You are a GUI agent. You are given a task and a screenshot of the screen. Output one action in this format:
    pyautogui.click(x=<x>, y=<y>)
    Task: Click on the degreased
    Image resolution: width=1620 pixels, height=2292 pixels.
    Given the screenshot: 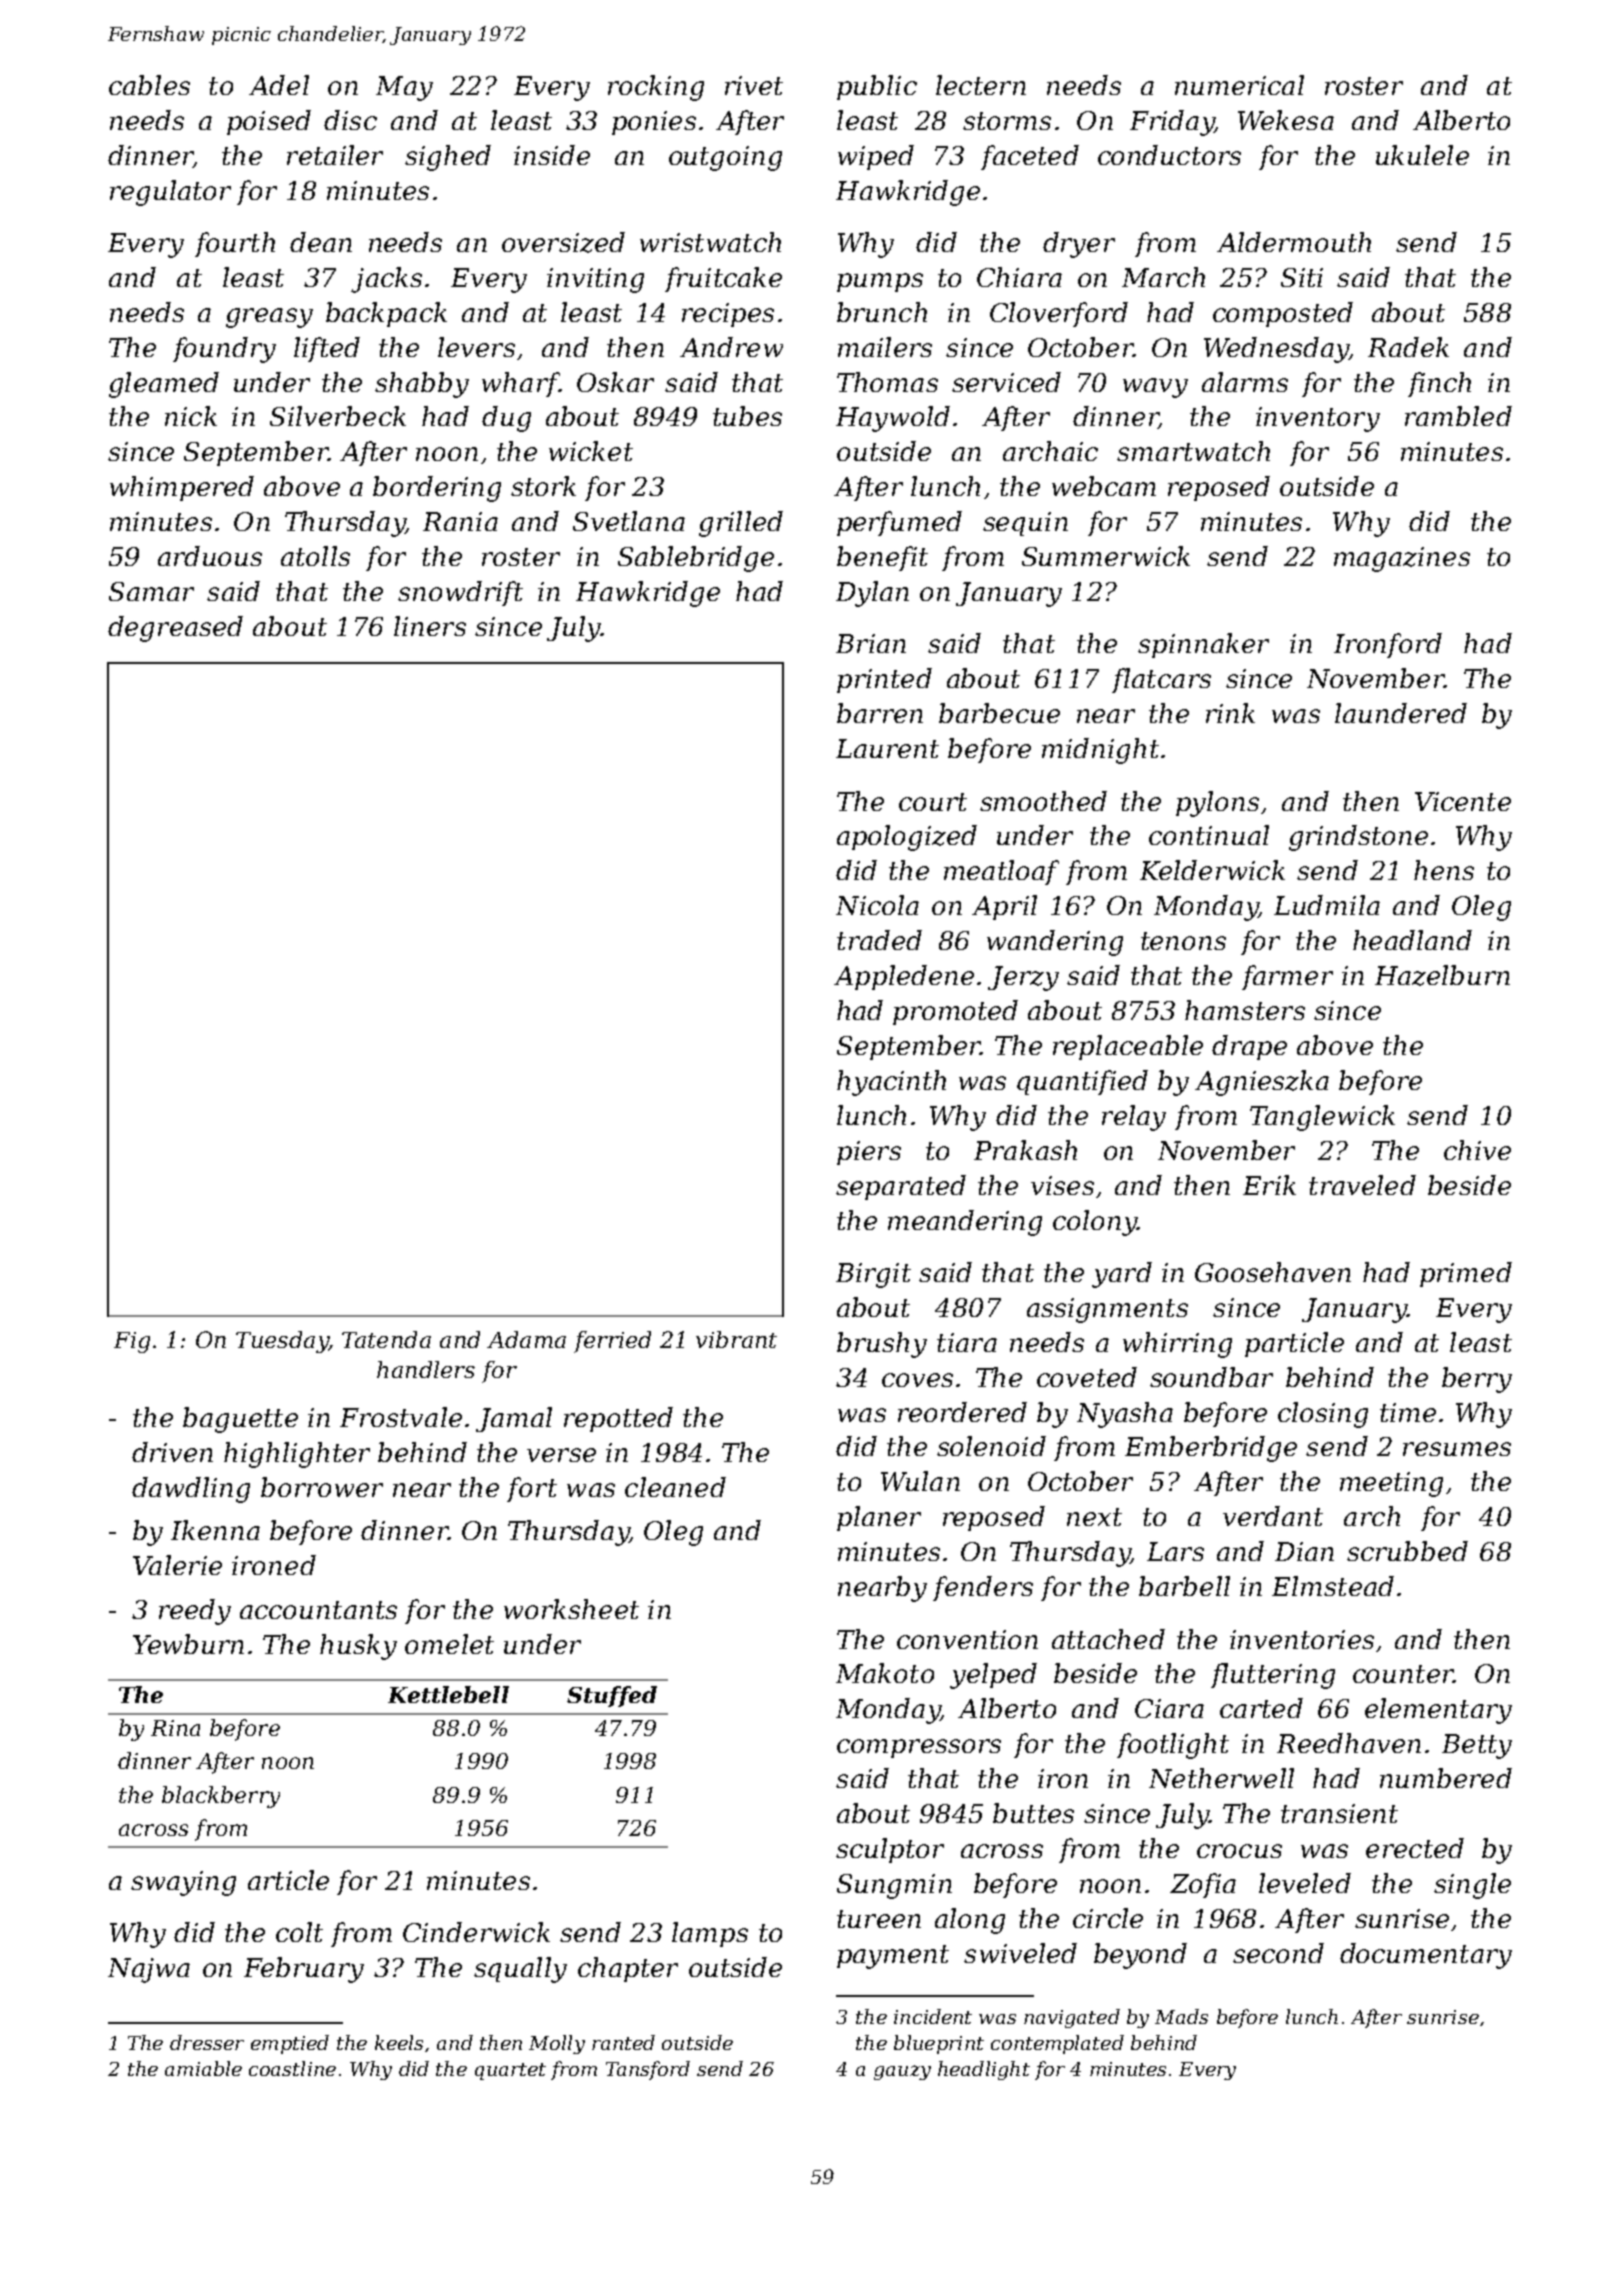 What is the action you would take?
    pyautogui.click(x=175, y=629)
